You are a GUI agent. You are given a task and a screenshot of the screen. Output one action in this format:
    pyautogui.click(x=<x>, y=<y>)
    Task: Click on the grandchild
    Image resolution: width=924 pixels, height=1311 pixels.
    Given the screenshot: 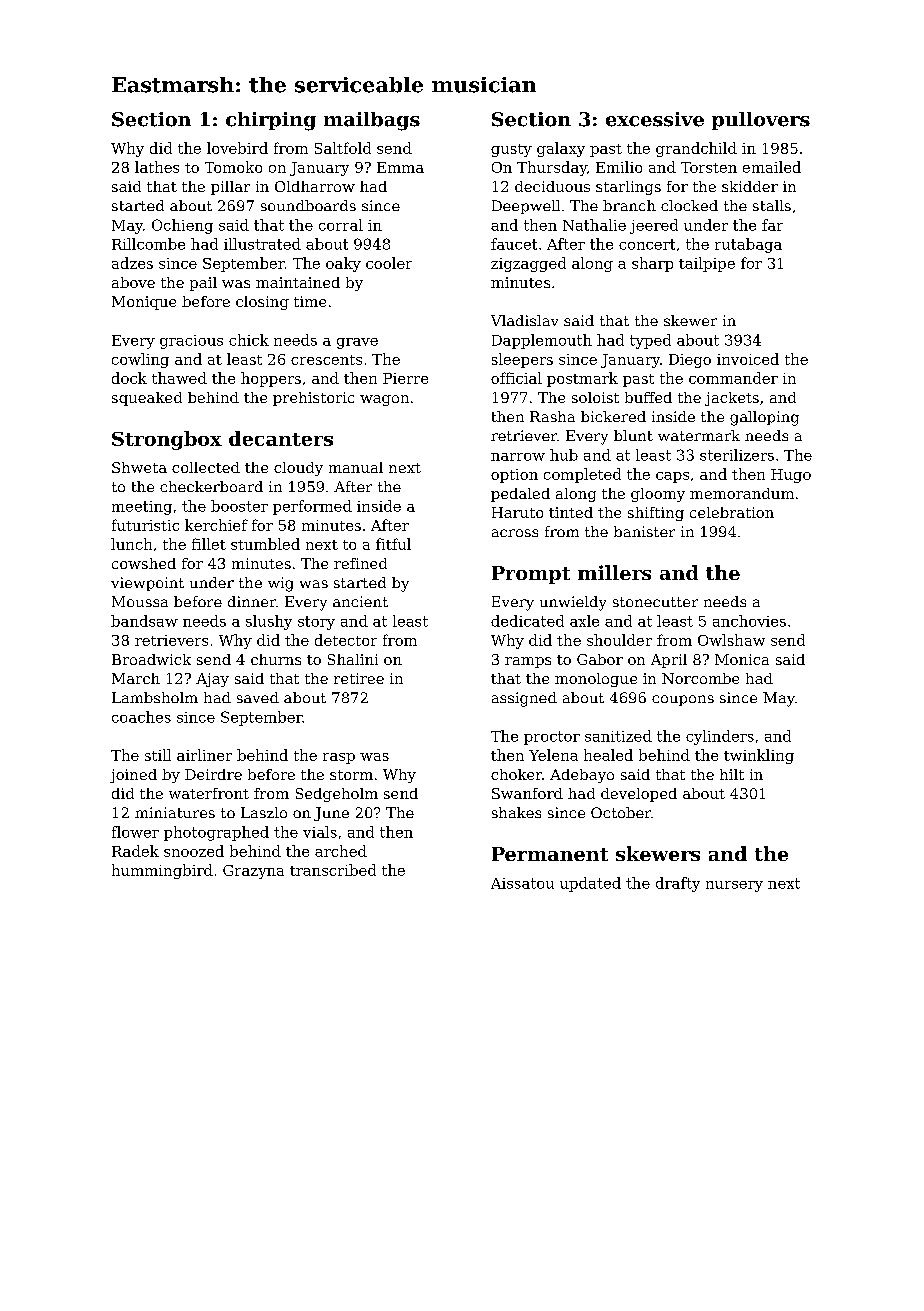 What is the action you would take?
    pyautogui.click(x=696, y=149)
